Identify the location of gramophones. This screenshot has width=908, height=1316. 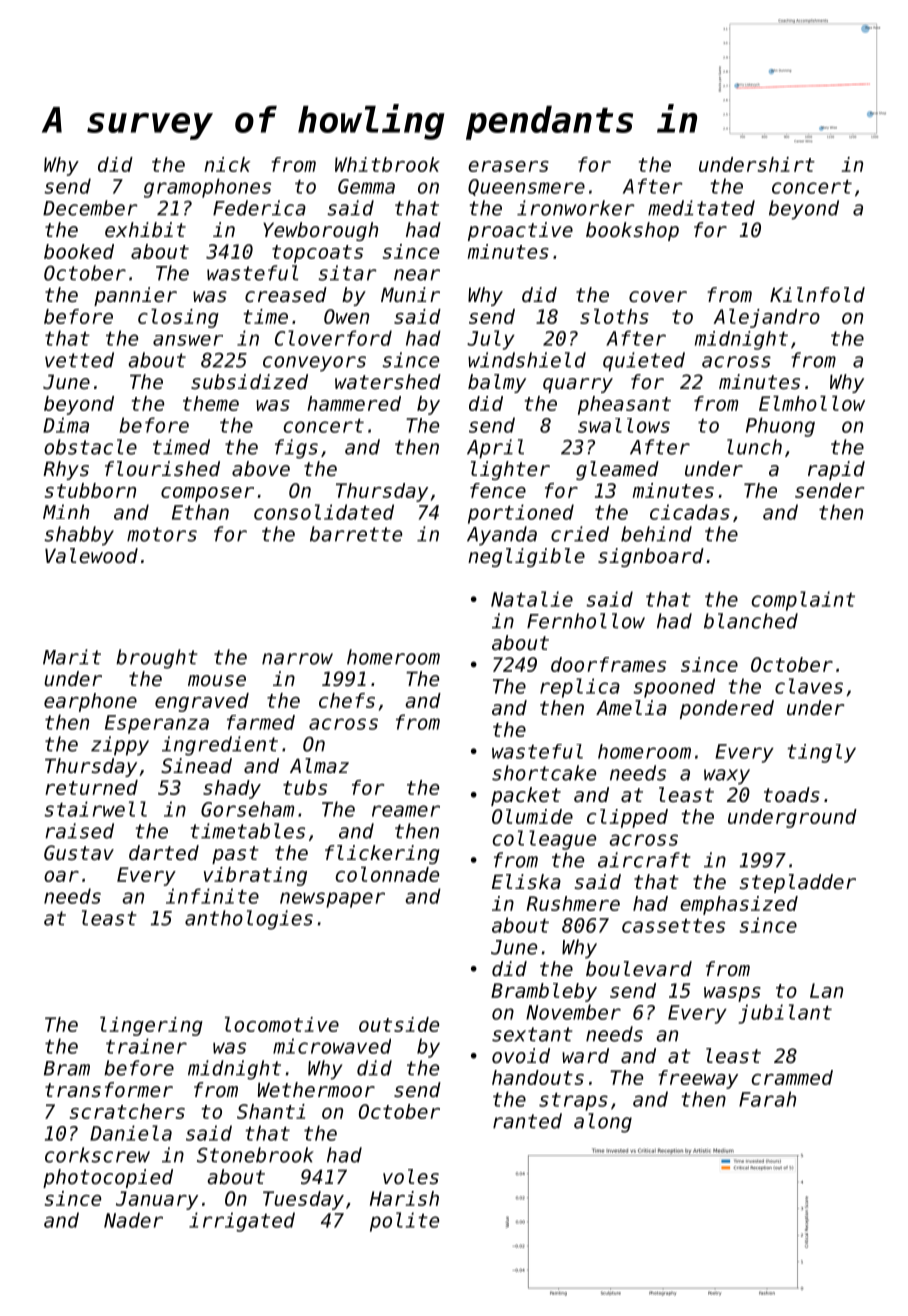
(207, 188).
